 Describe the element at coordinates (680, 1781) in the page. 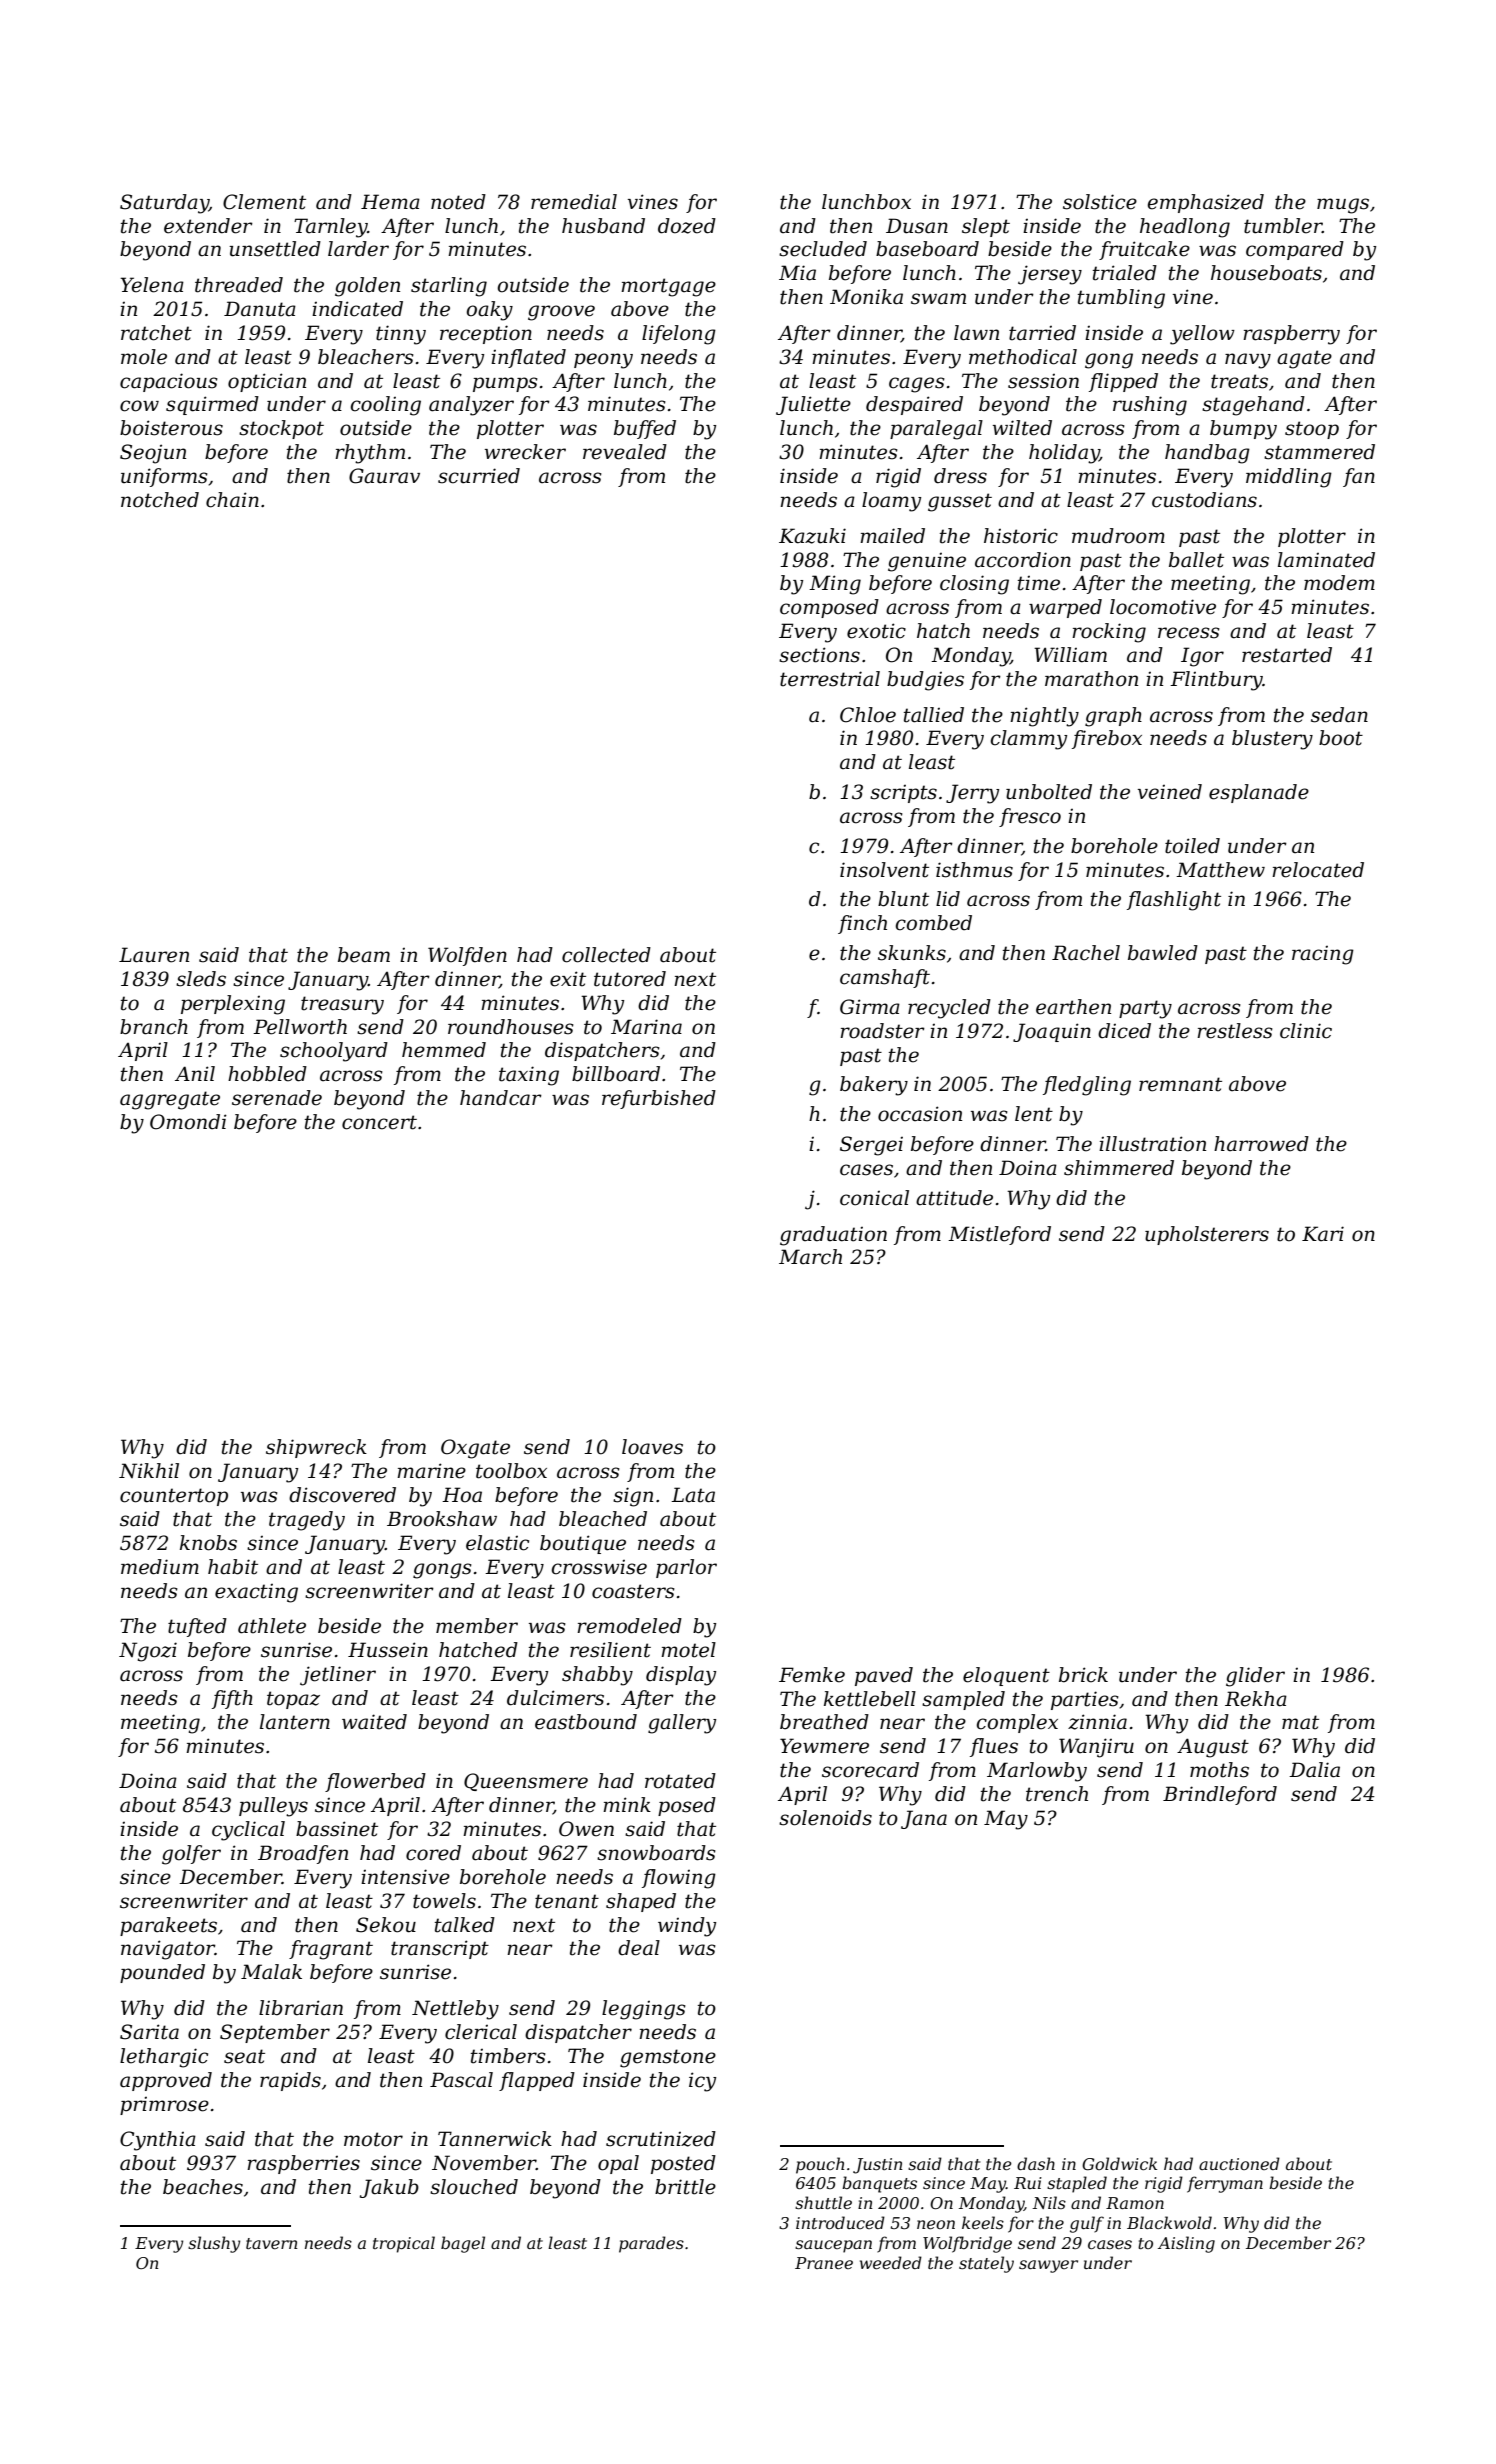

I see `rotated` at that location.
